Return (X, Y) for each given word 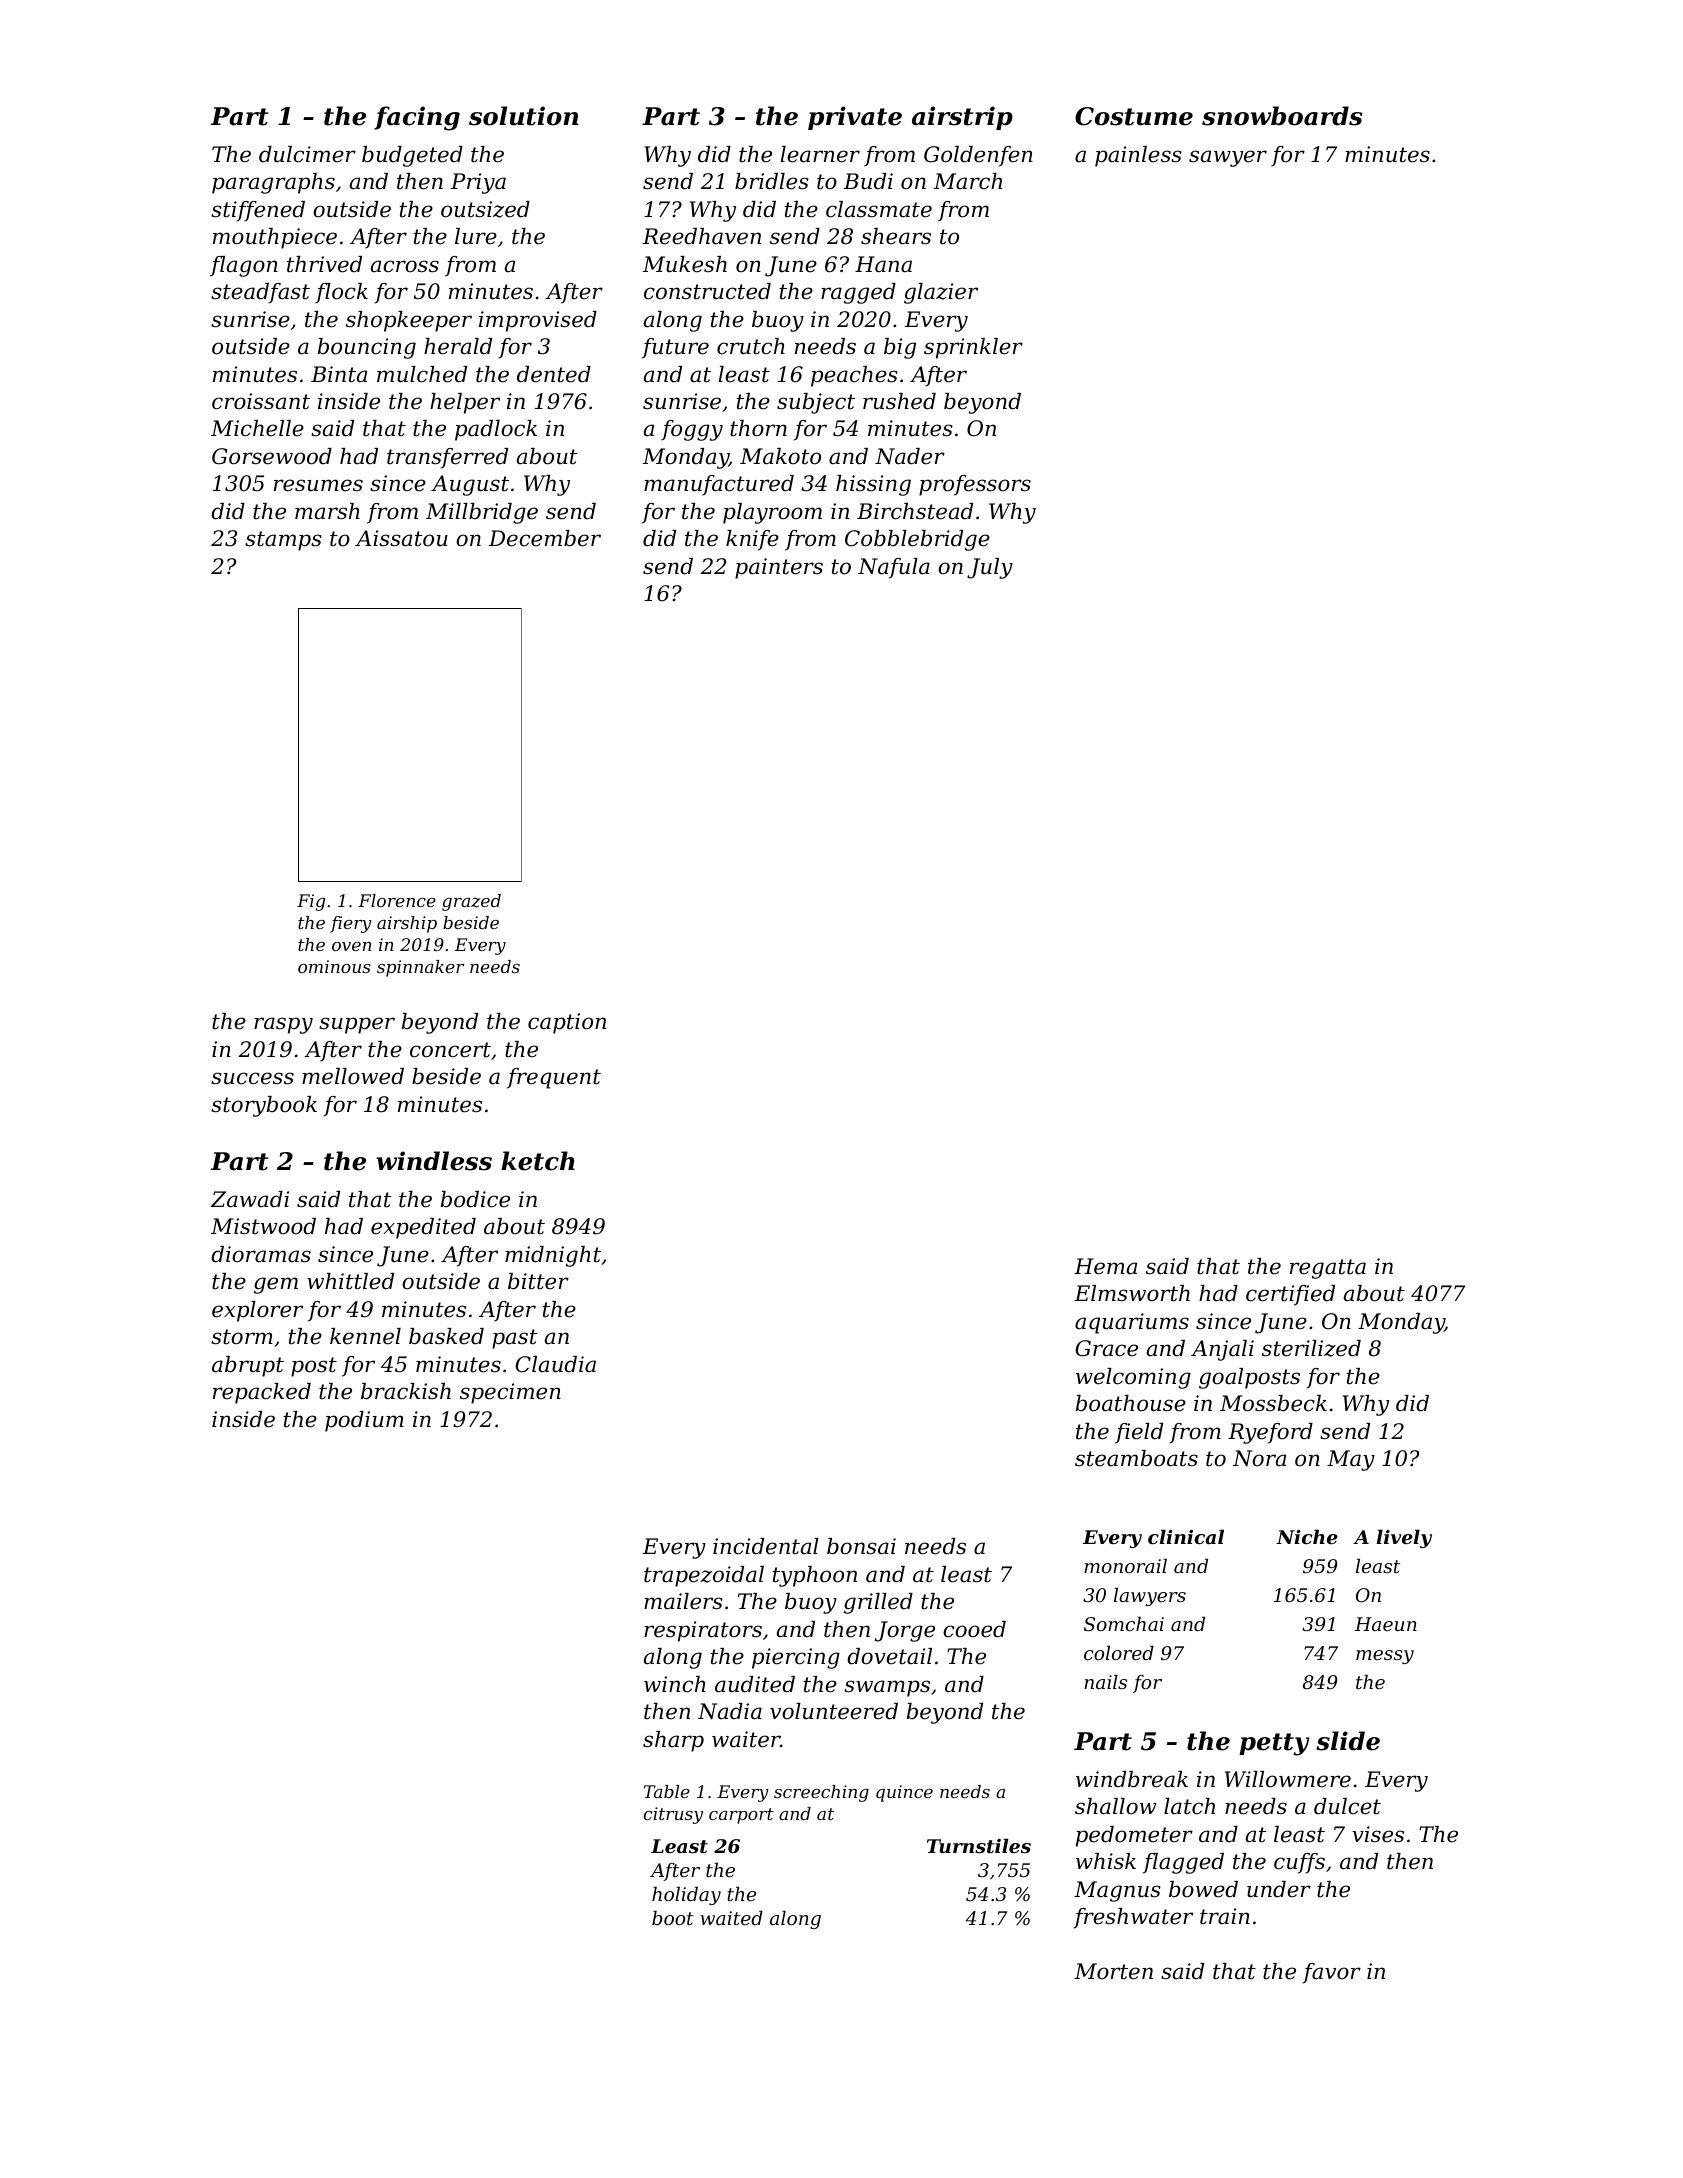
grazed (471, 902)
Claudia (556, 1364)
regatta (1328, 1269)
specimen (510, 1393)
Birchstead (915, 511)
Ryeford (1270, 1433)
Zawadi (250, 1199)
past (514, 1339)
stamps (283, 541)
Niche (1307, 1536)
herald (458, 346)
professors (975, 485)
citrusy (673, 1815)
